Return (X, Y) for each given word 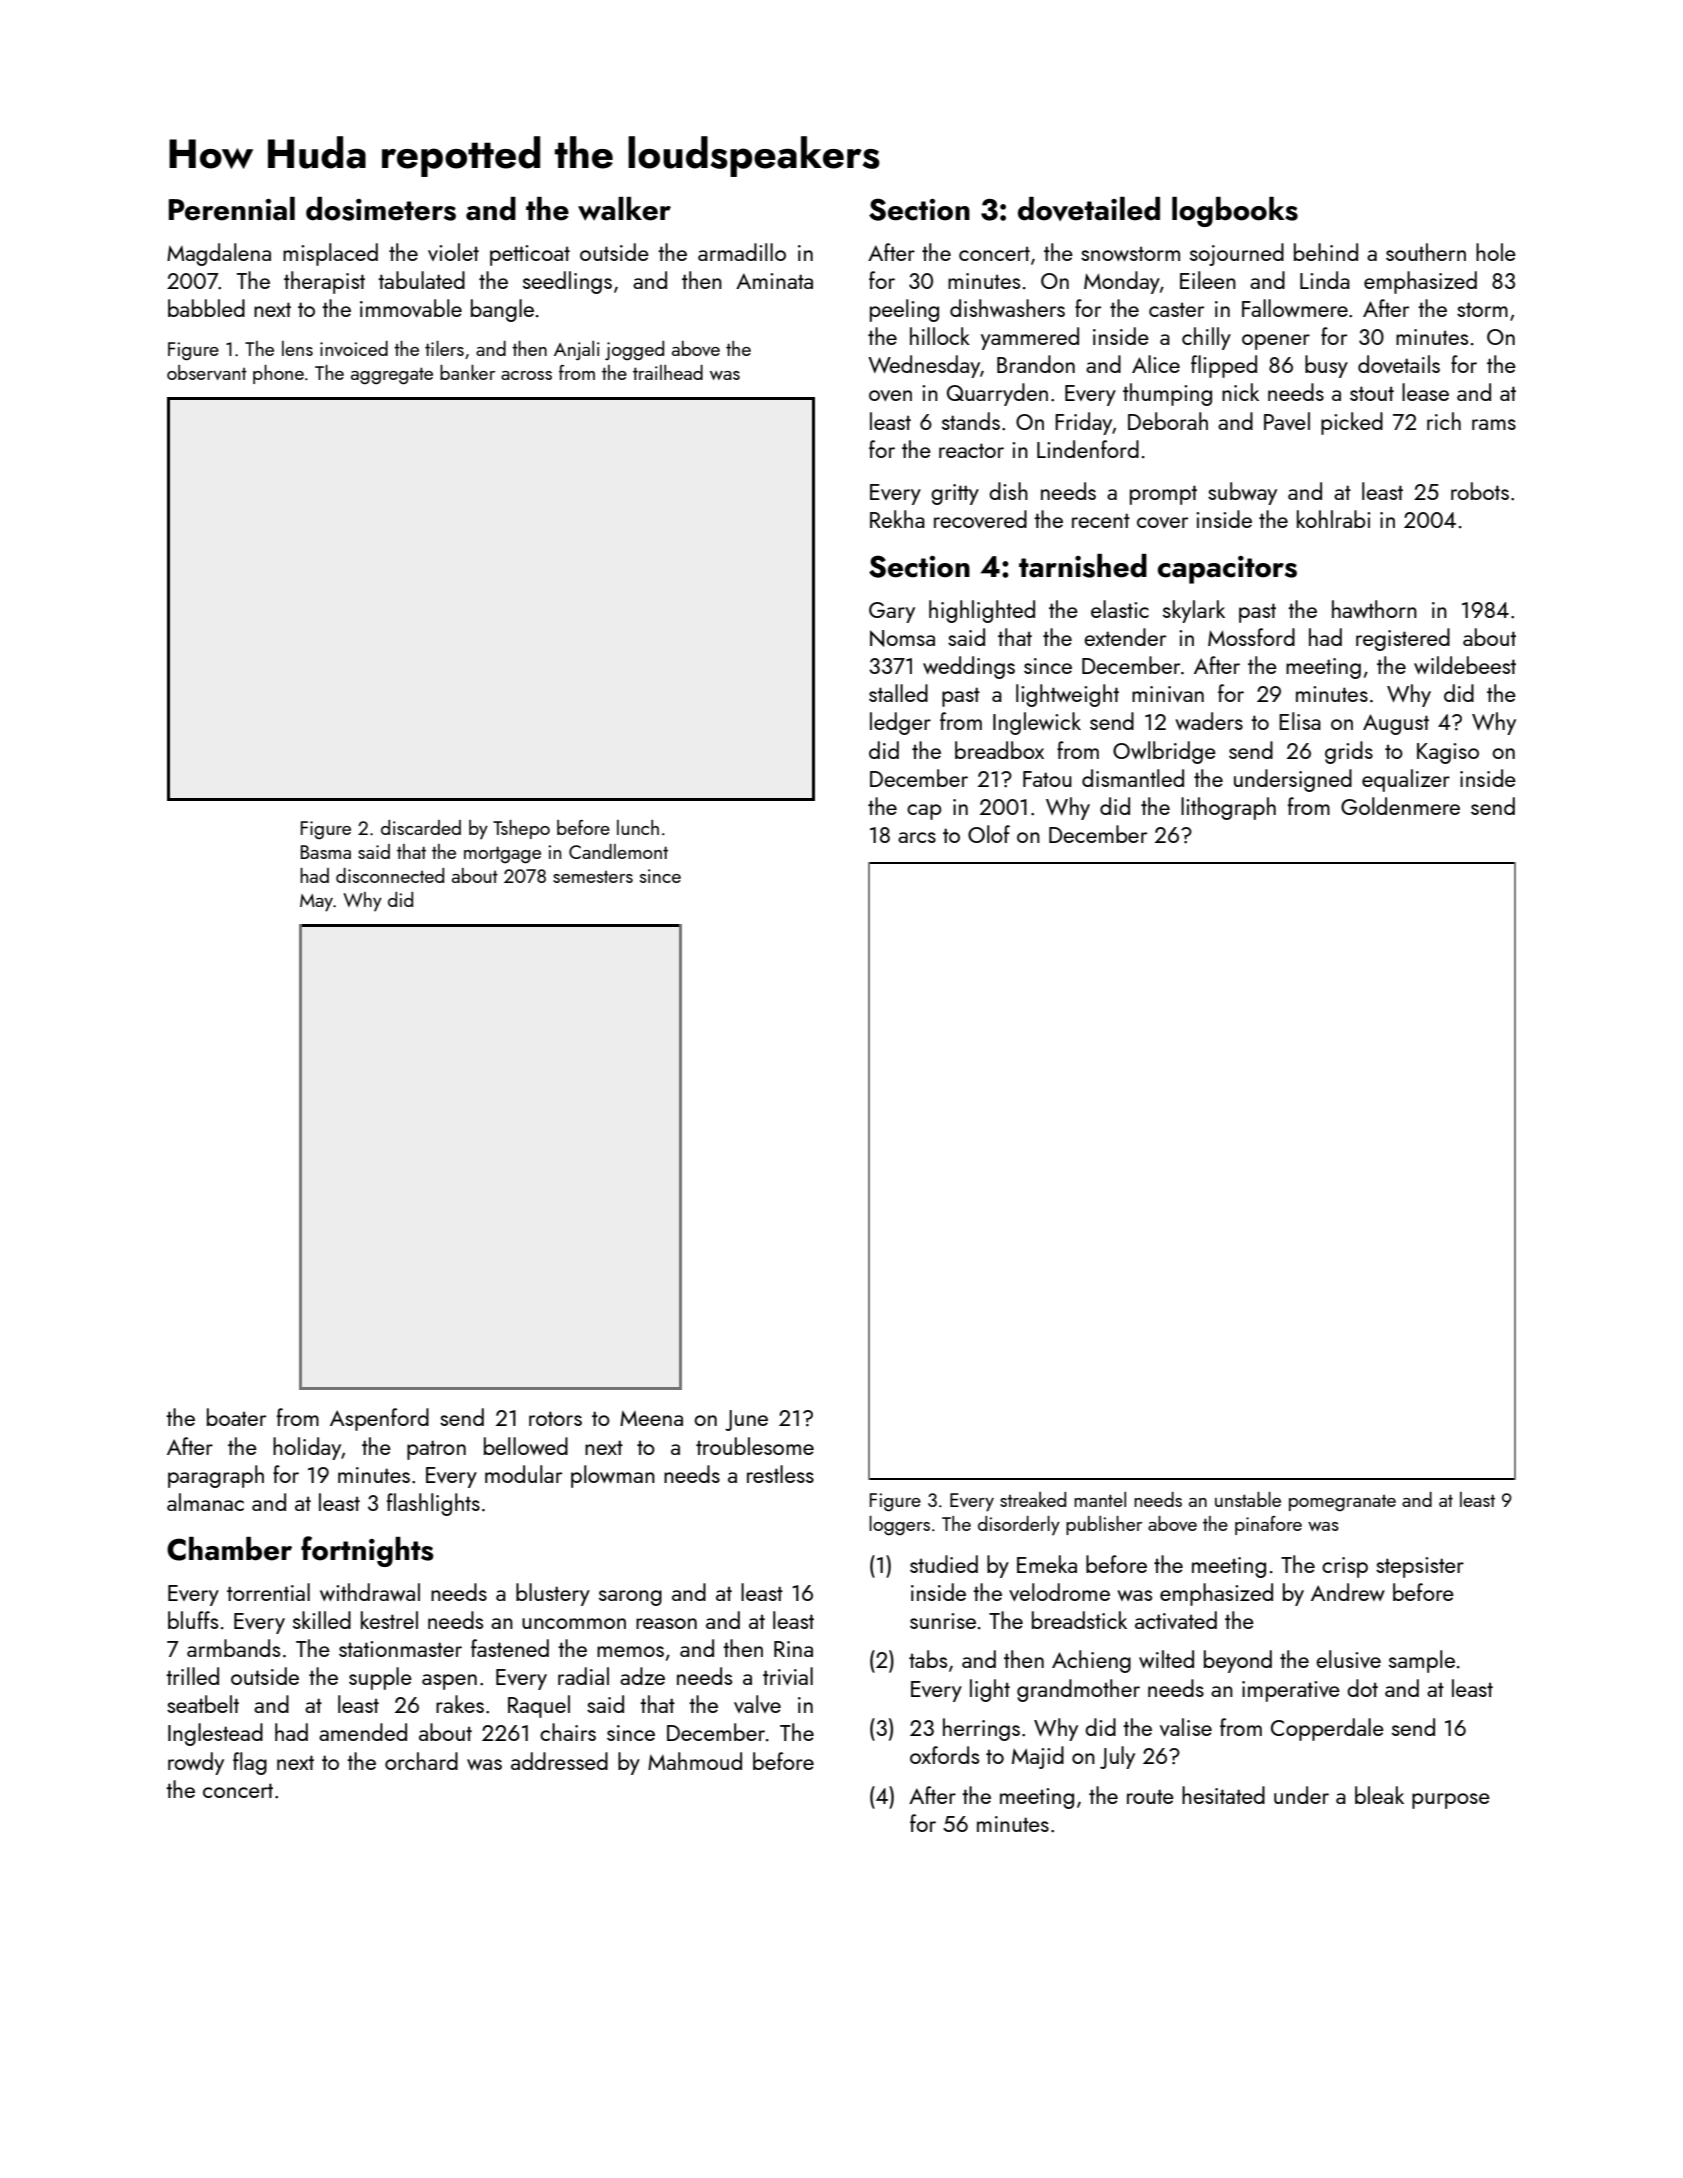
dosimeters (381, 209)
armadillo (742, 252)
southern (1426, 252)
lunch (638, 827)
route (1150, 1796)
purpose (1451, 1801)
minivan (1168, 694)
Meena (651, 1418)
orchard (421, 1761)
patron (436, 1450)
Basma (326, 852)
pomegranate (1342, 1503)
